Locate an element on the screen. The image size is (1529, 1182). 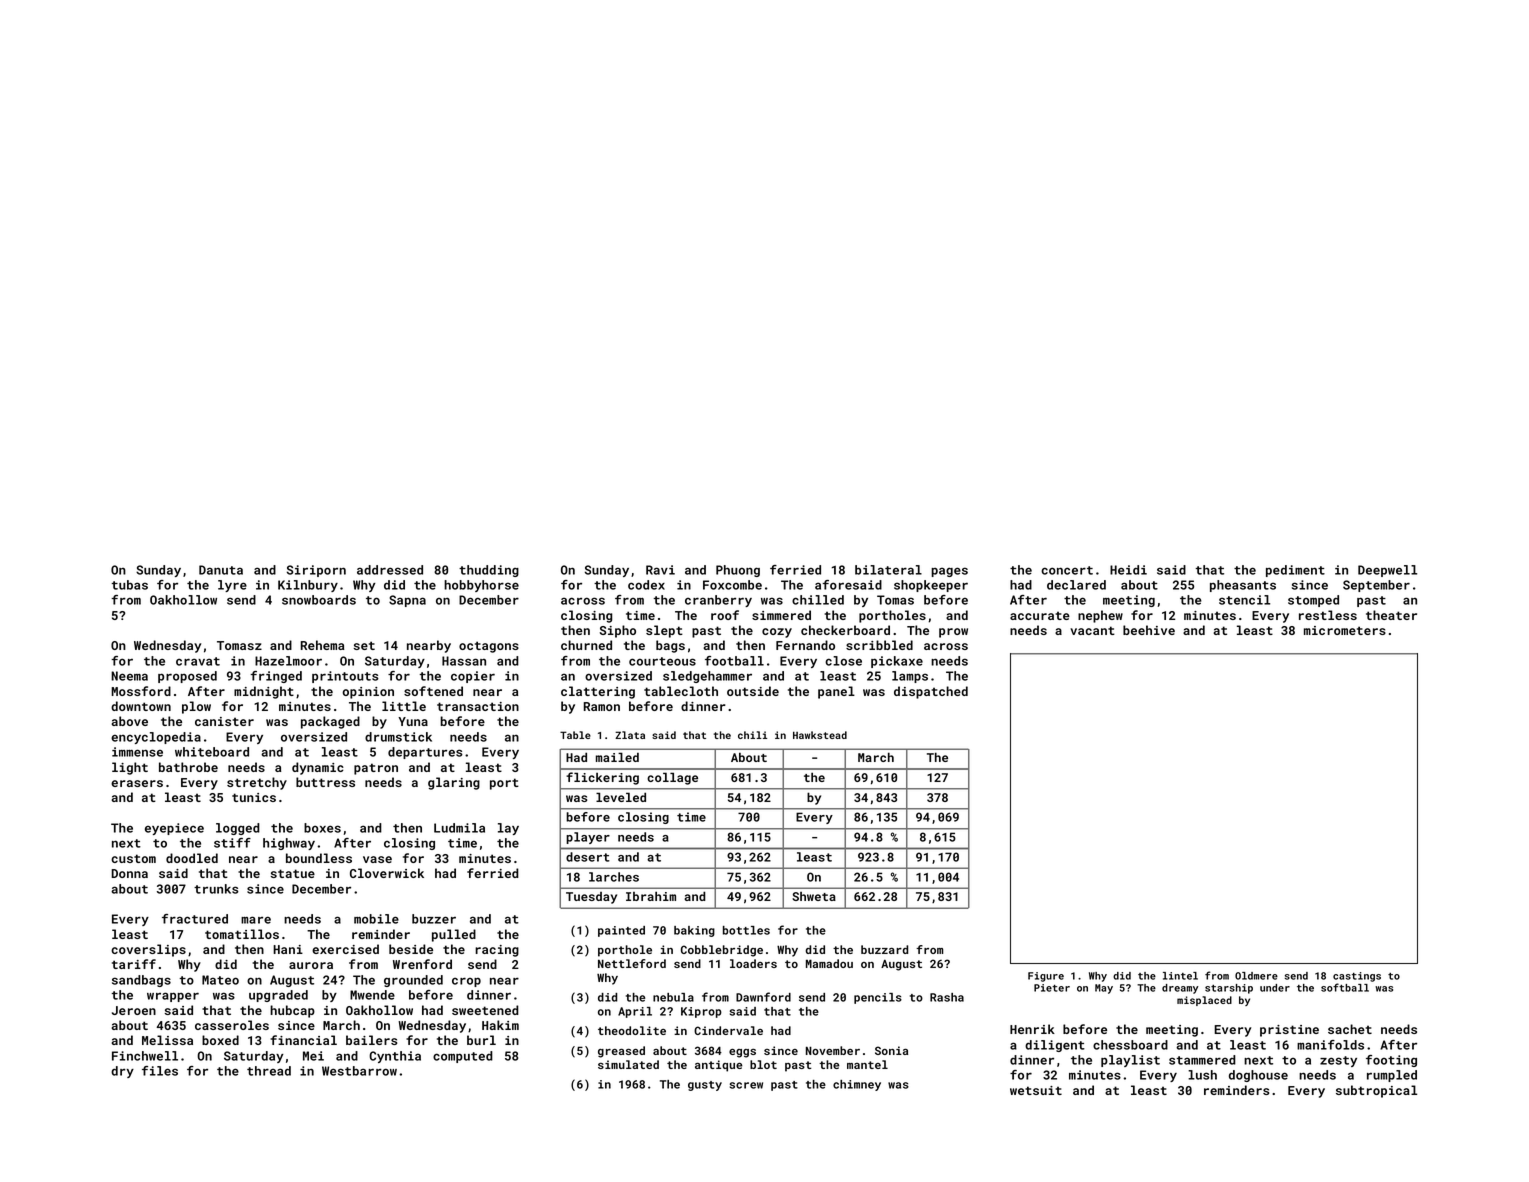
Tuesday is located at coordinates (591, 898).
